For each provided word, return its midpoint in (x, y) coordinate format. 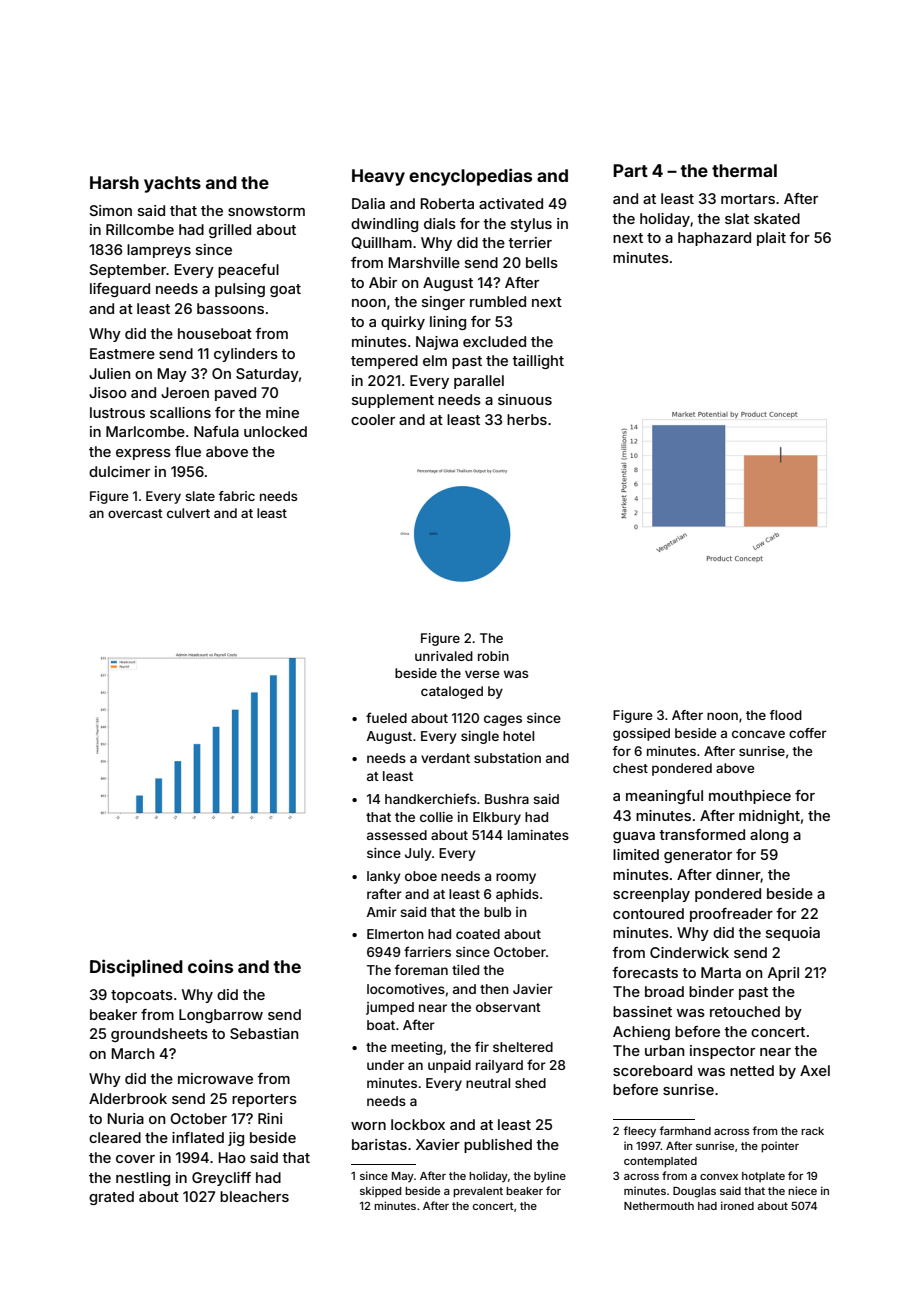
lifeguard (120, 290)
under (385, 1065)
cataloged (452, 692)
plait (771, 239)
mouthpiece (750, 797)
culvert (188, 513)
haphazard (714, 239)
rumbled (498, 301)
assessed (397, 835)
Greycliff (221, 1179)
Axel (815, 1070)
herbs (527, 419)
